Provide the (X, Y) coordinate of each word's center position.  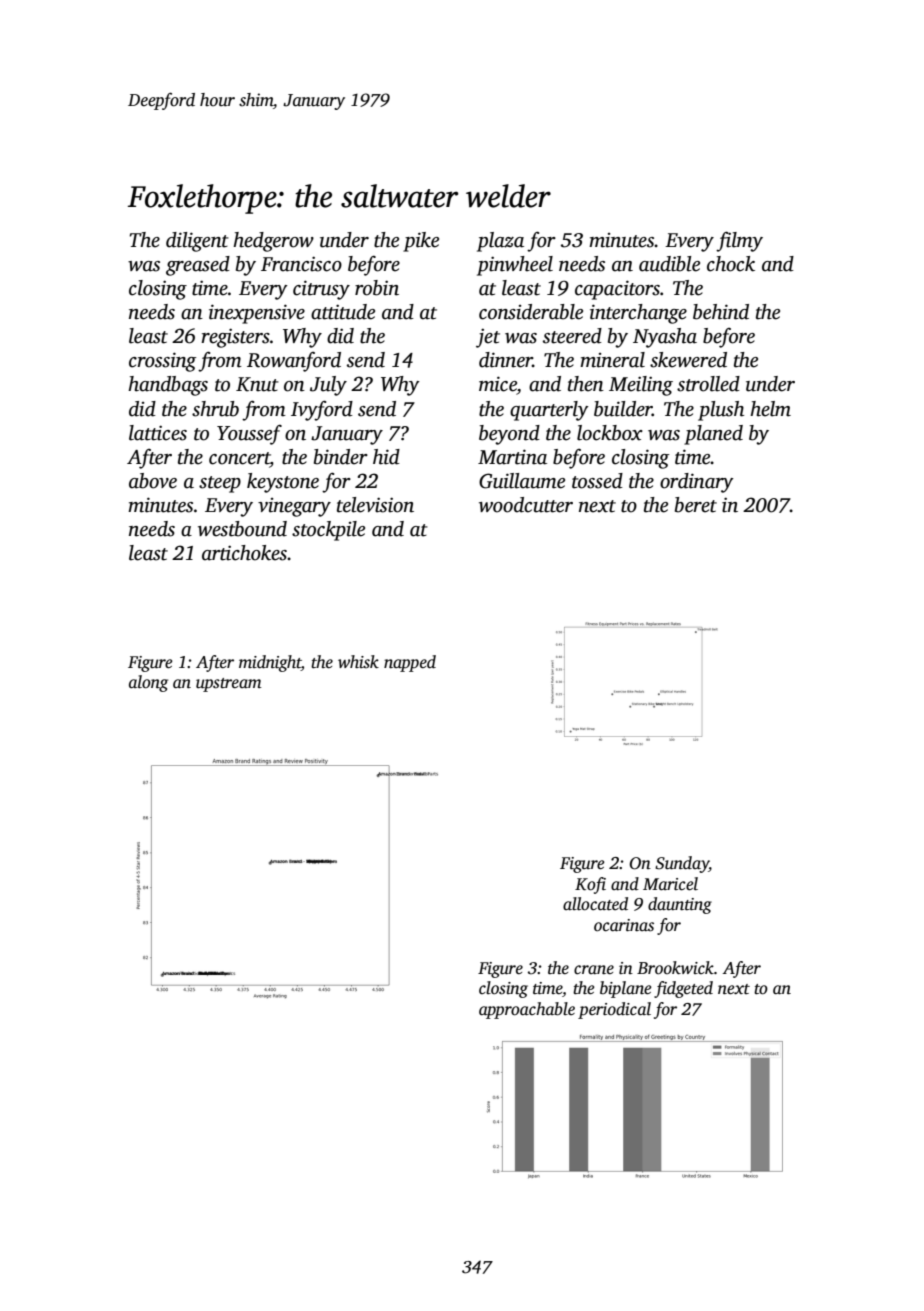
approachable (527, 1010)
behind (721, 312)
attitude (343, 312)
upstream (229, 685)
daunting (680, 905)
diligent (197, 242)
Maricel (670, 884)
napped (410, 663)
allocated (595, 904)
